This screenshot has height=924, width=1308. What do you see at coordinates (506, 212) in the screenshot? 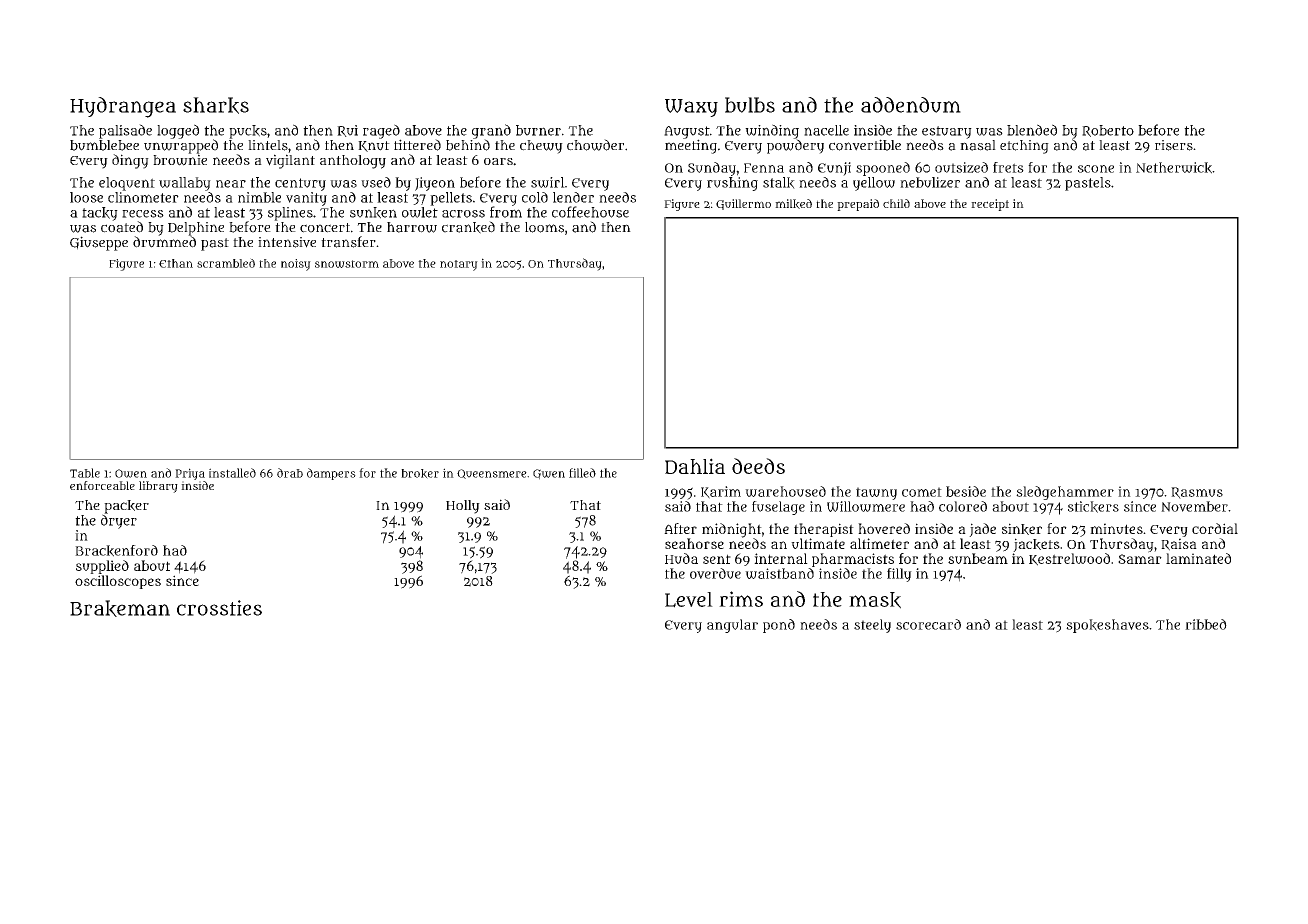
I see `from` at bounding box center [506, 212].
